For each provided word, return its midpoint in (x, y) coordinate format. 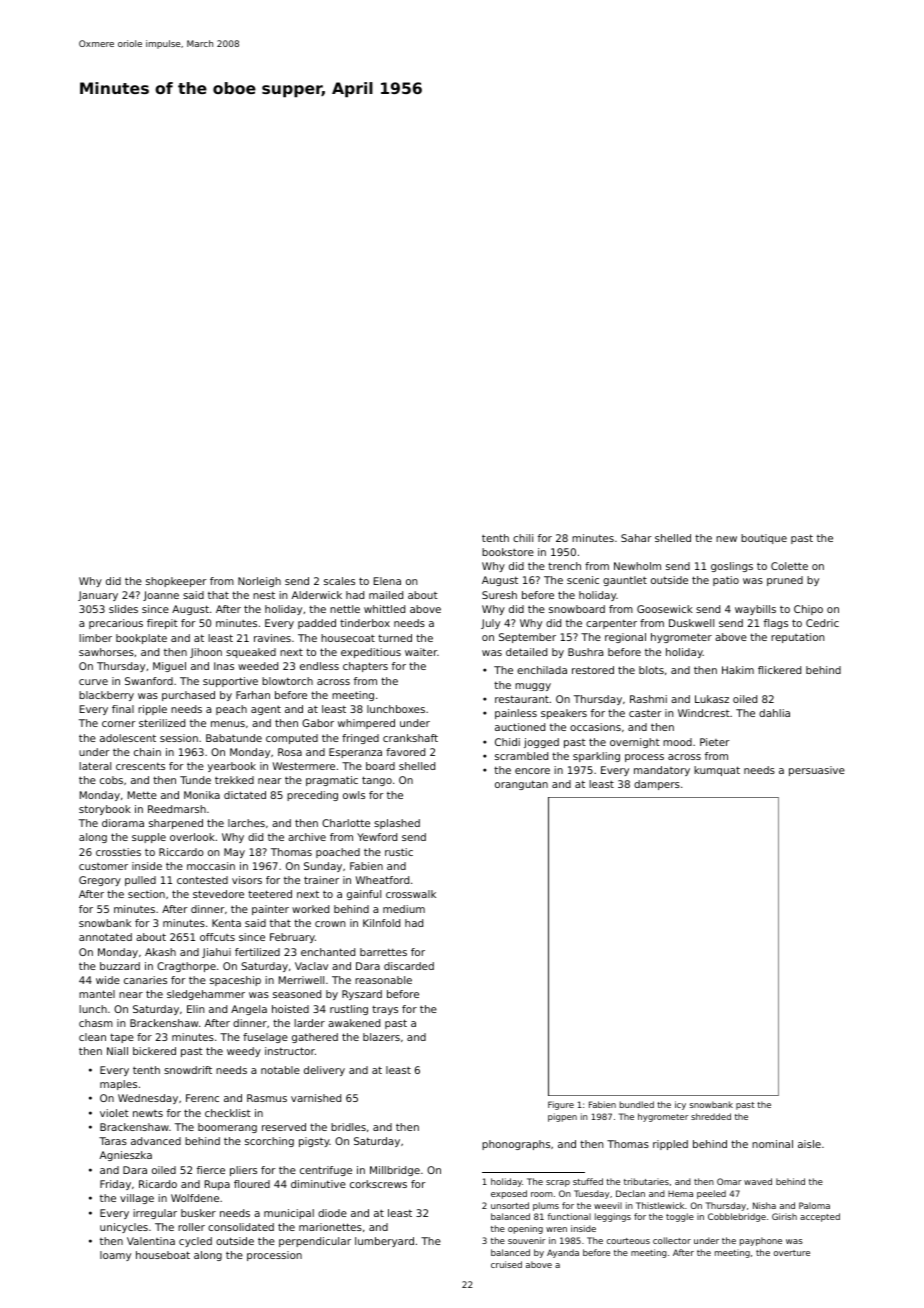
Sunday (323, 867)
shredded (711, 1116)
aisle (809, 1144)
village (137, 1199)
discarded (409, 966)
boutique (764, 539)
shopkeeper (176, 582)
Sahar (636, 538)
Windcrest (704, 713)
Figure (561, 1105)
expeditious (371, 653)
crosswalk (411, 894)
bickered (154, 1051)
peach (231, 710)
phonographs (516, 1145)
